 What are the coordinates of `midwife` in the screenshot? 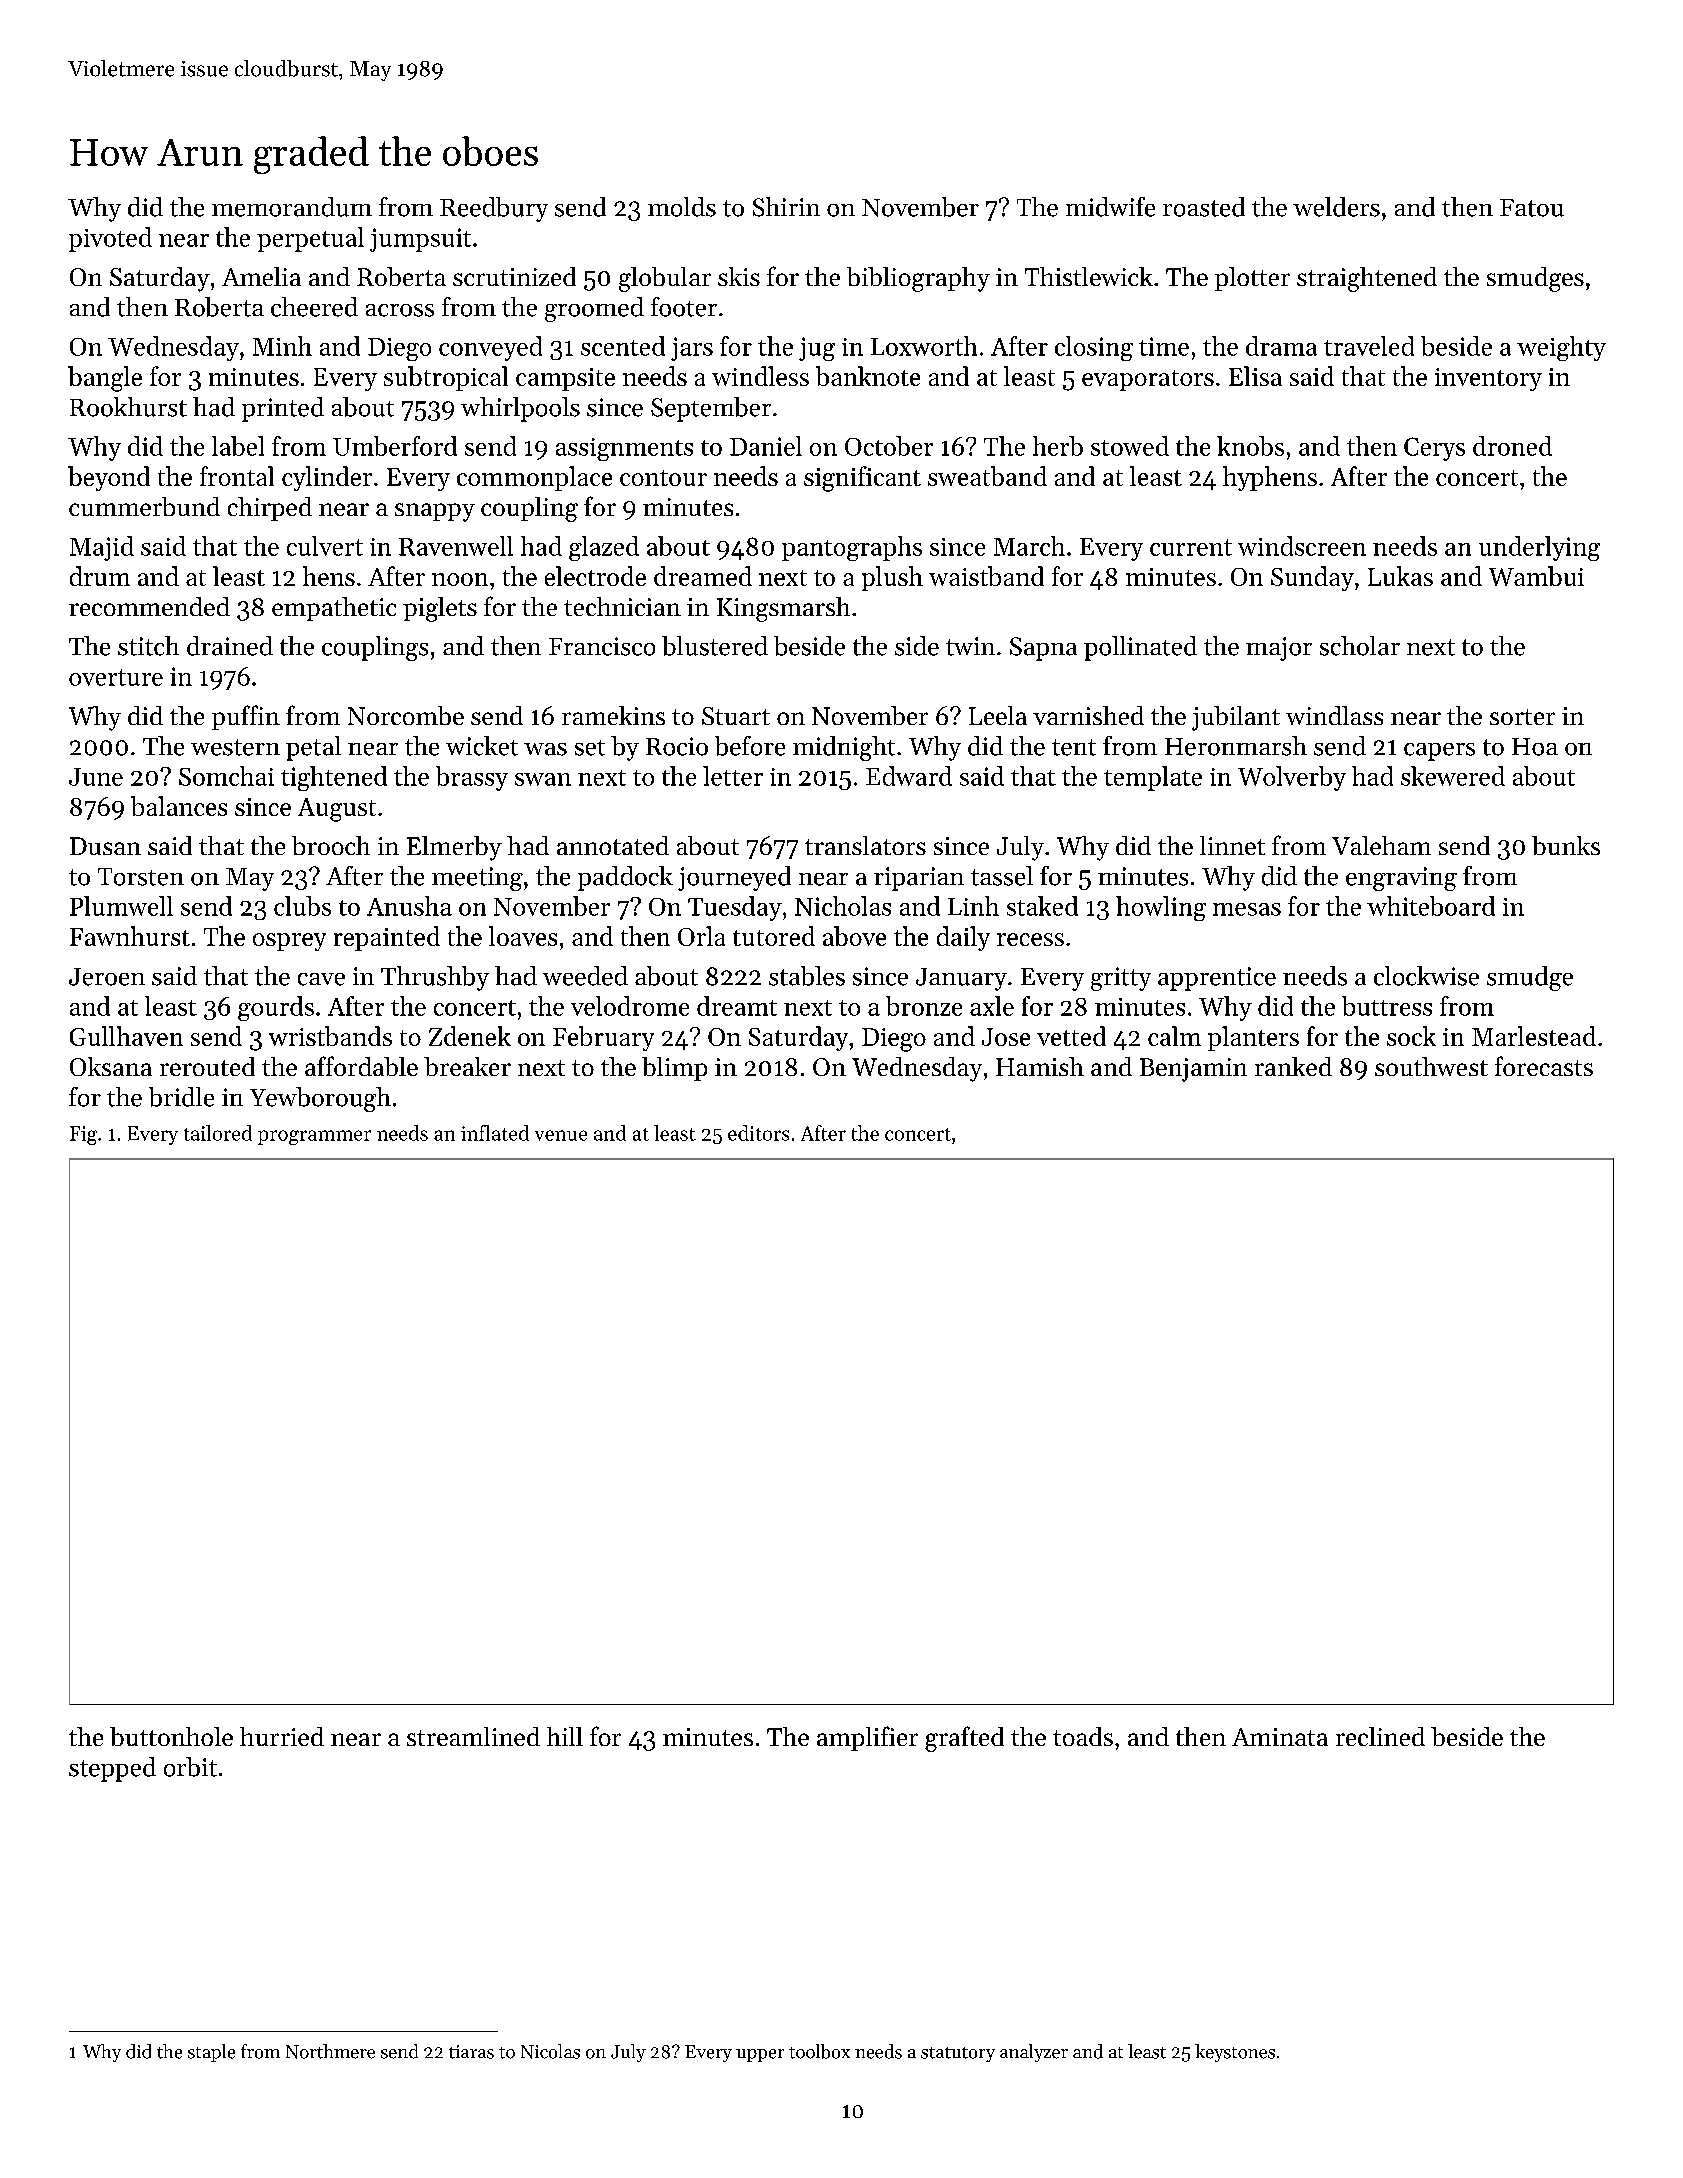 It's located at (1110, 207).
